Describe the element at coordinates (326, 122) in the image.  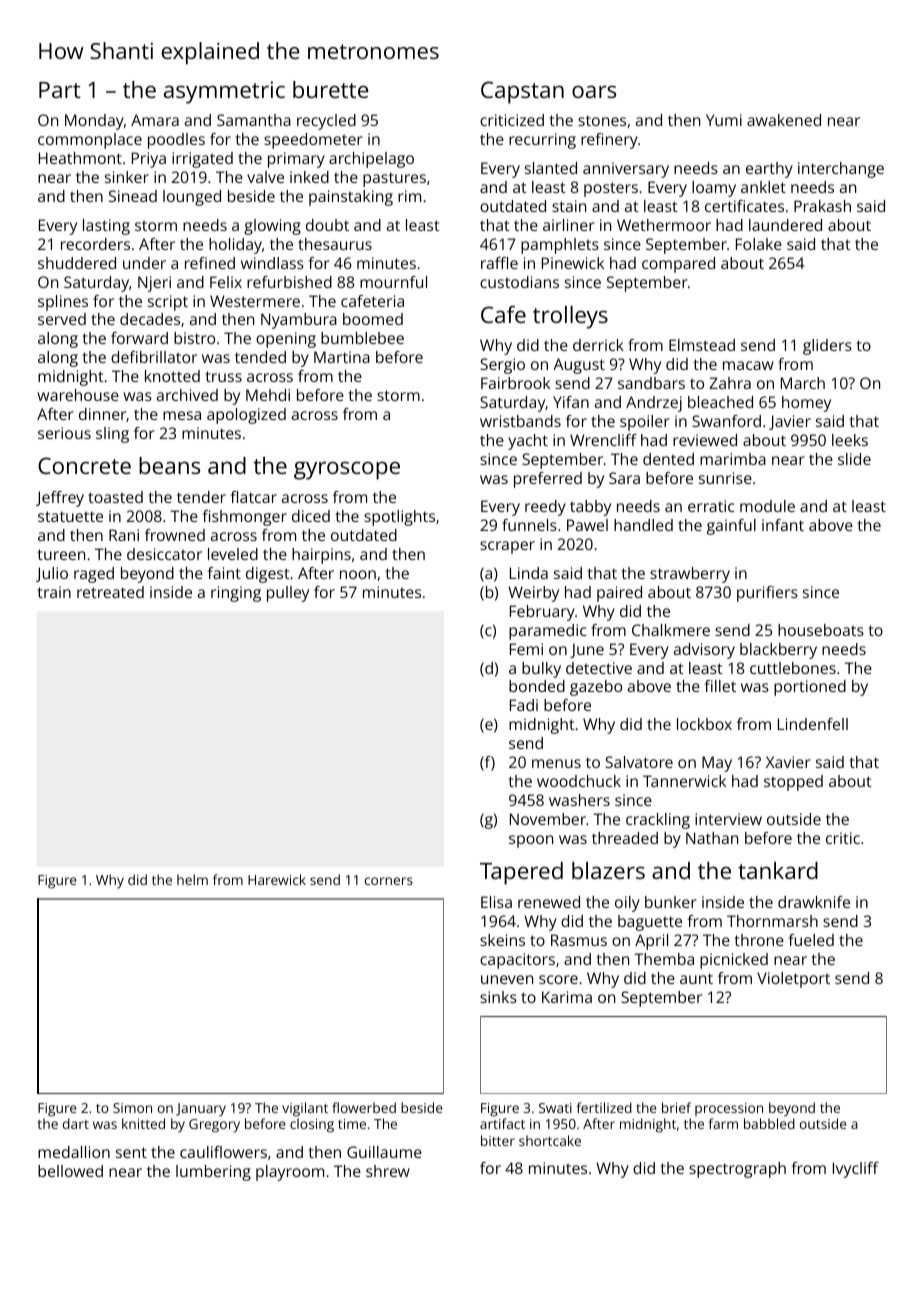
I see `recycled` at that location.
